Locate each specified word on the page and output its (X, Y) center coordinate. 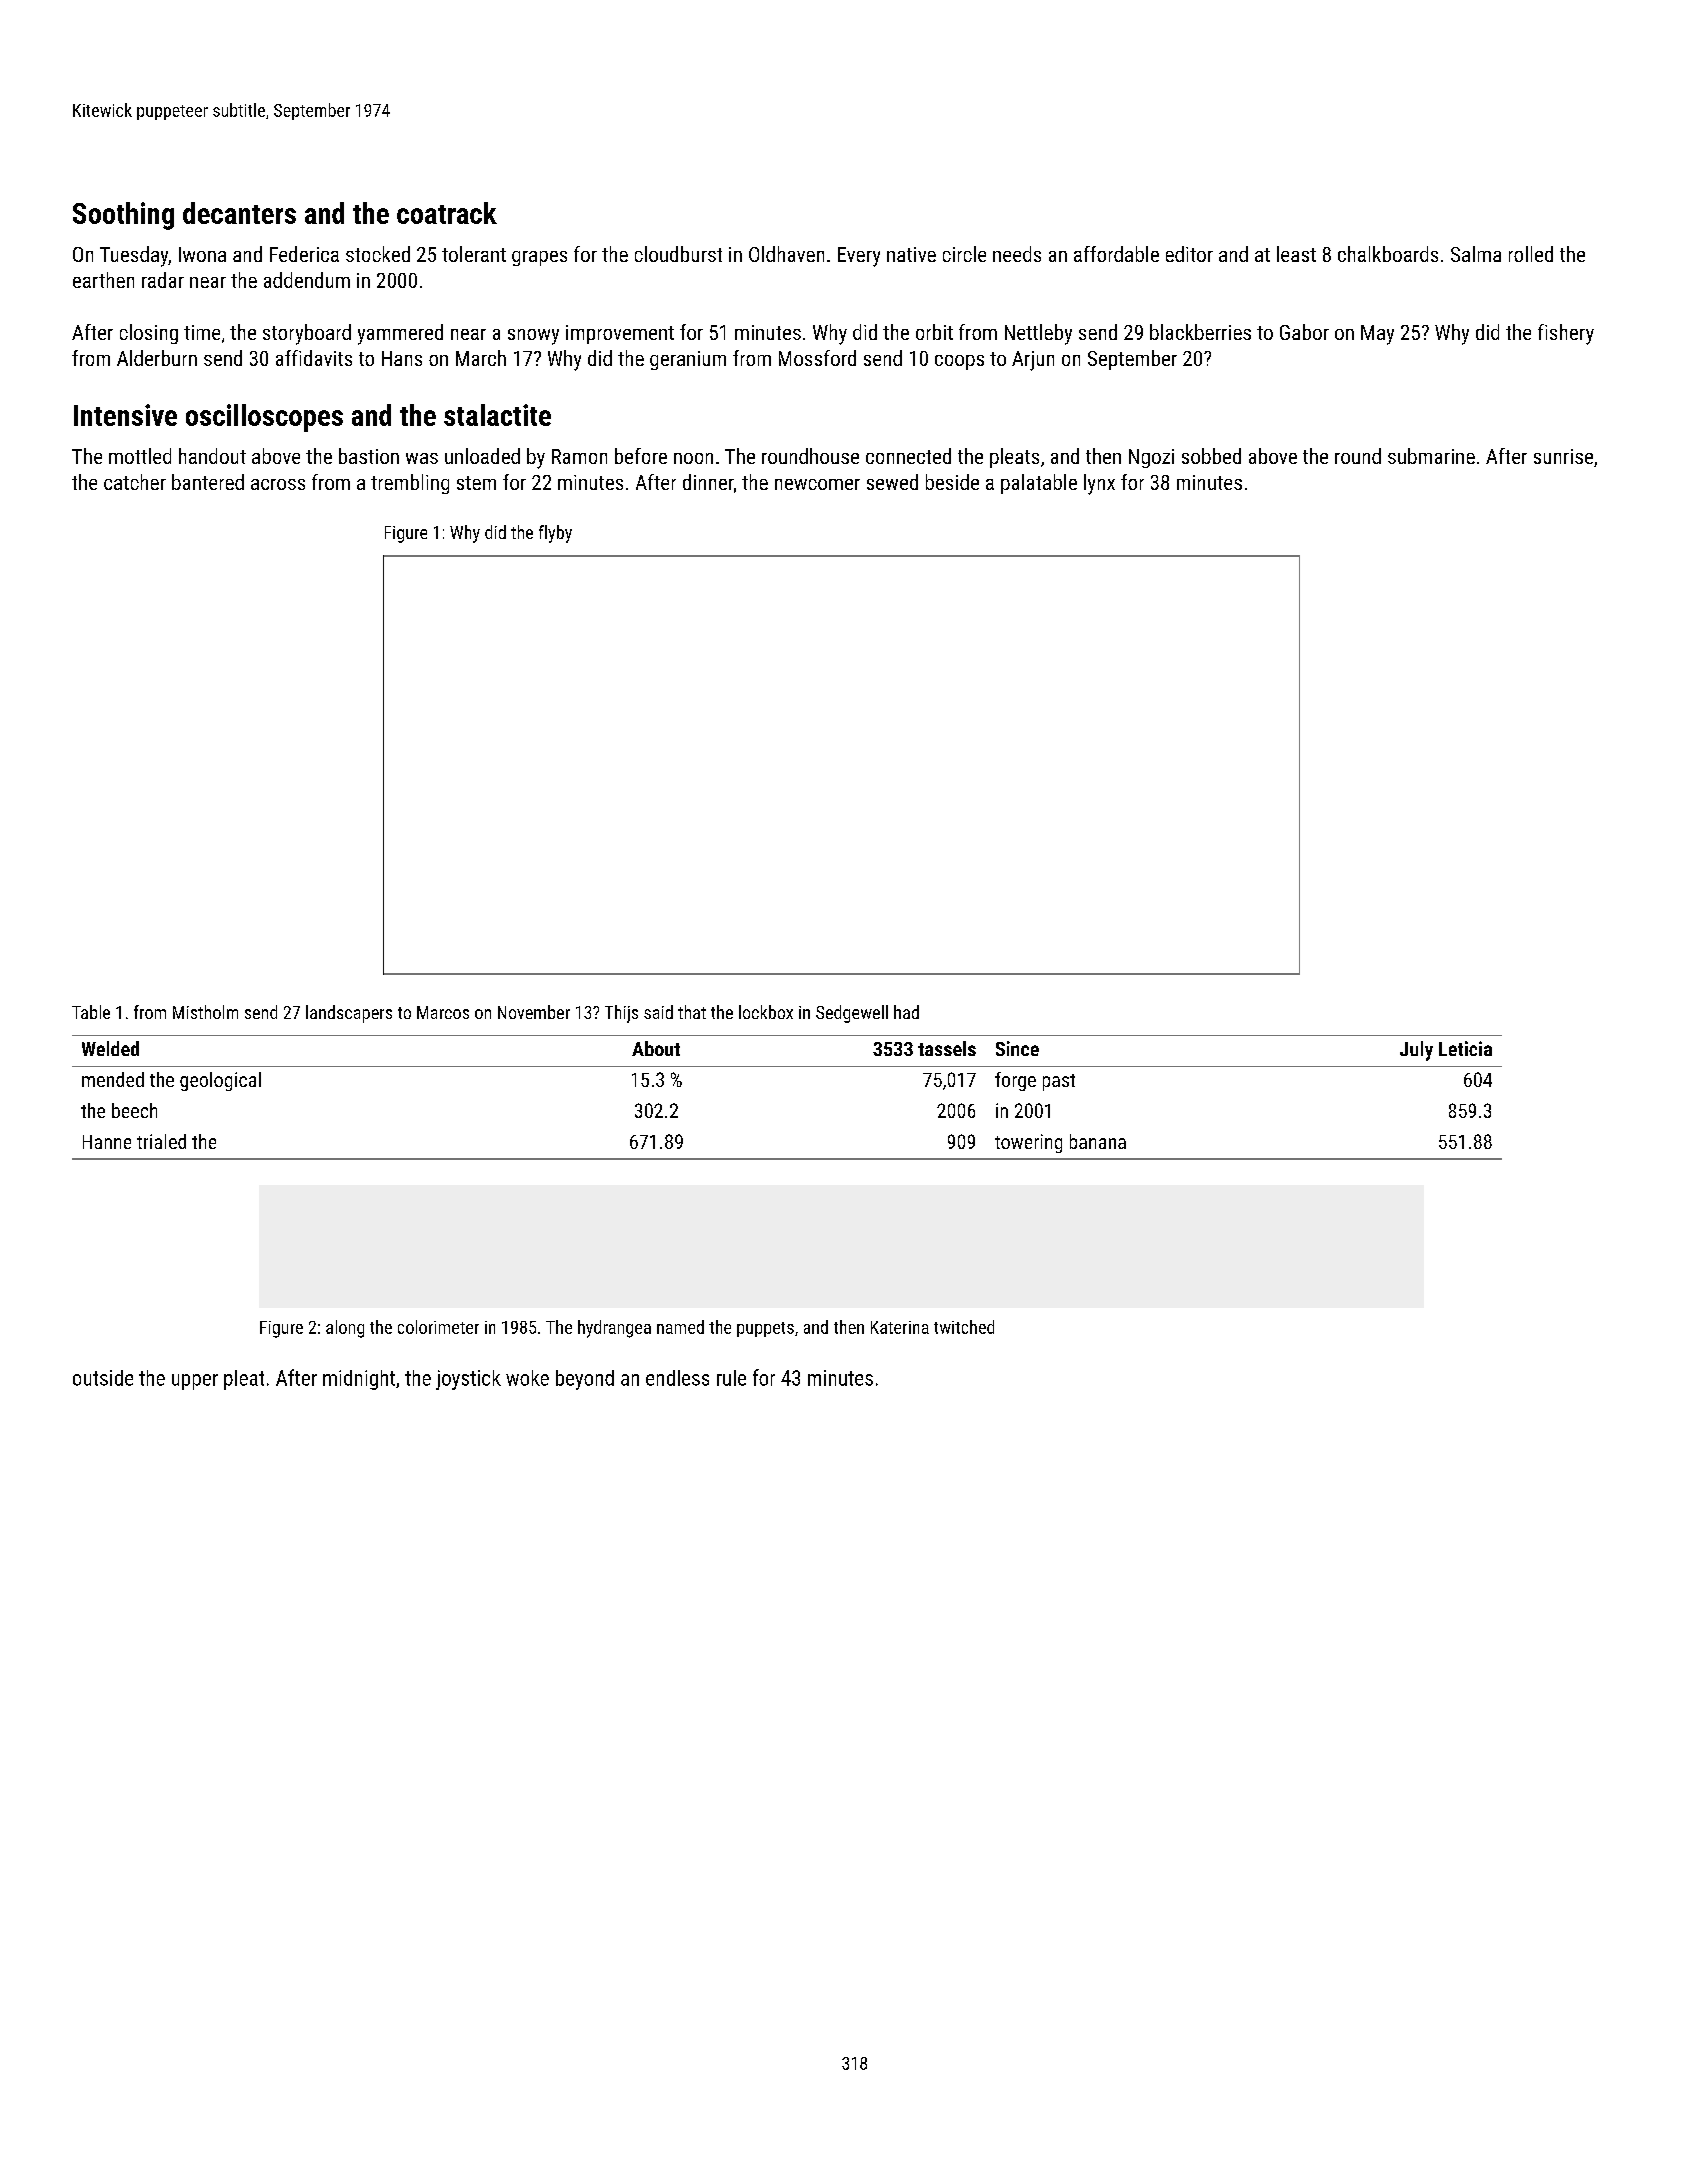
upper (195, 1382)
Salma (1476, 254)
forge (1015, 1081)
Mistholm (205, 1012)
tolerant (474, 254)
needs (1017, 254)
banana (1098, 1141)
